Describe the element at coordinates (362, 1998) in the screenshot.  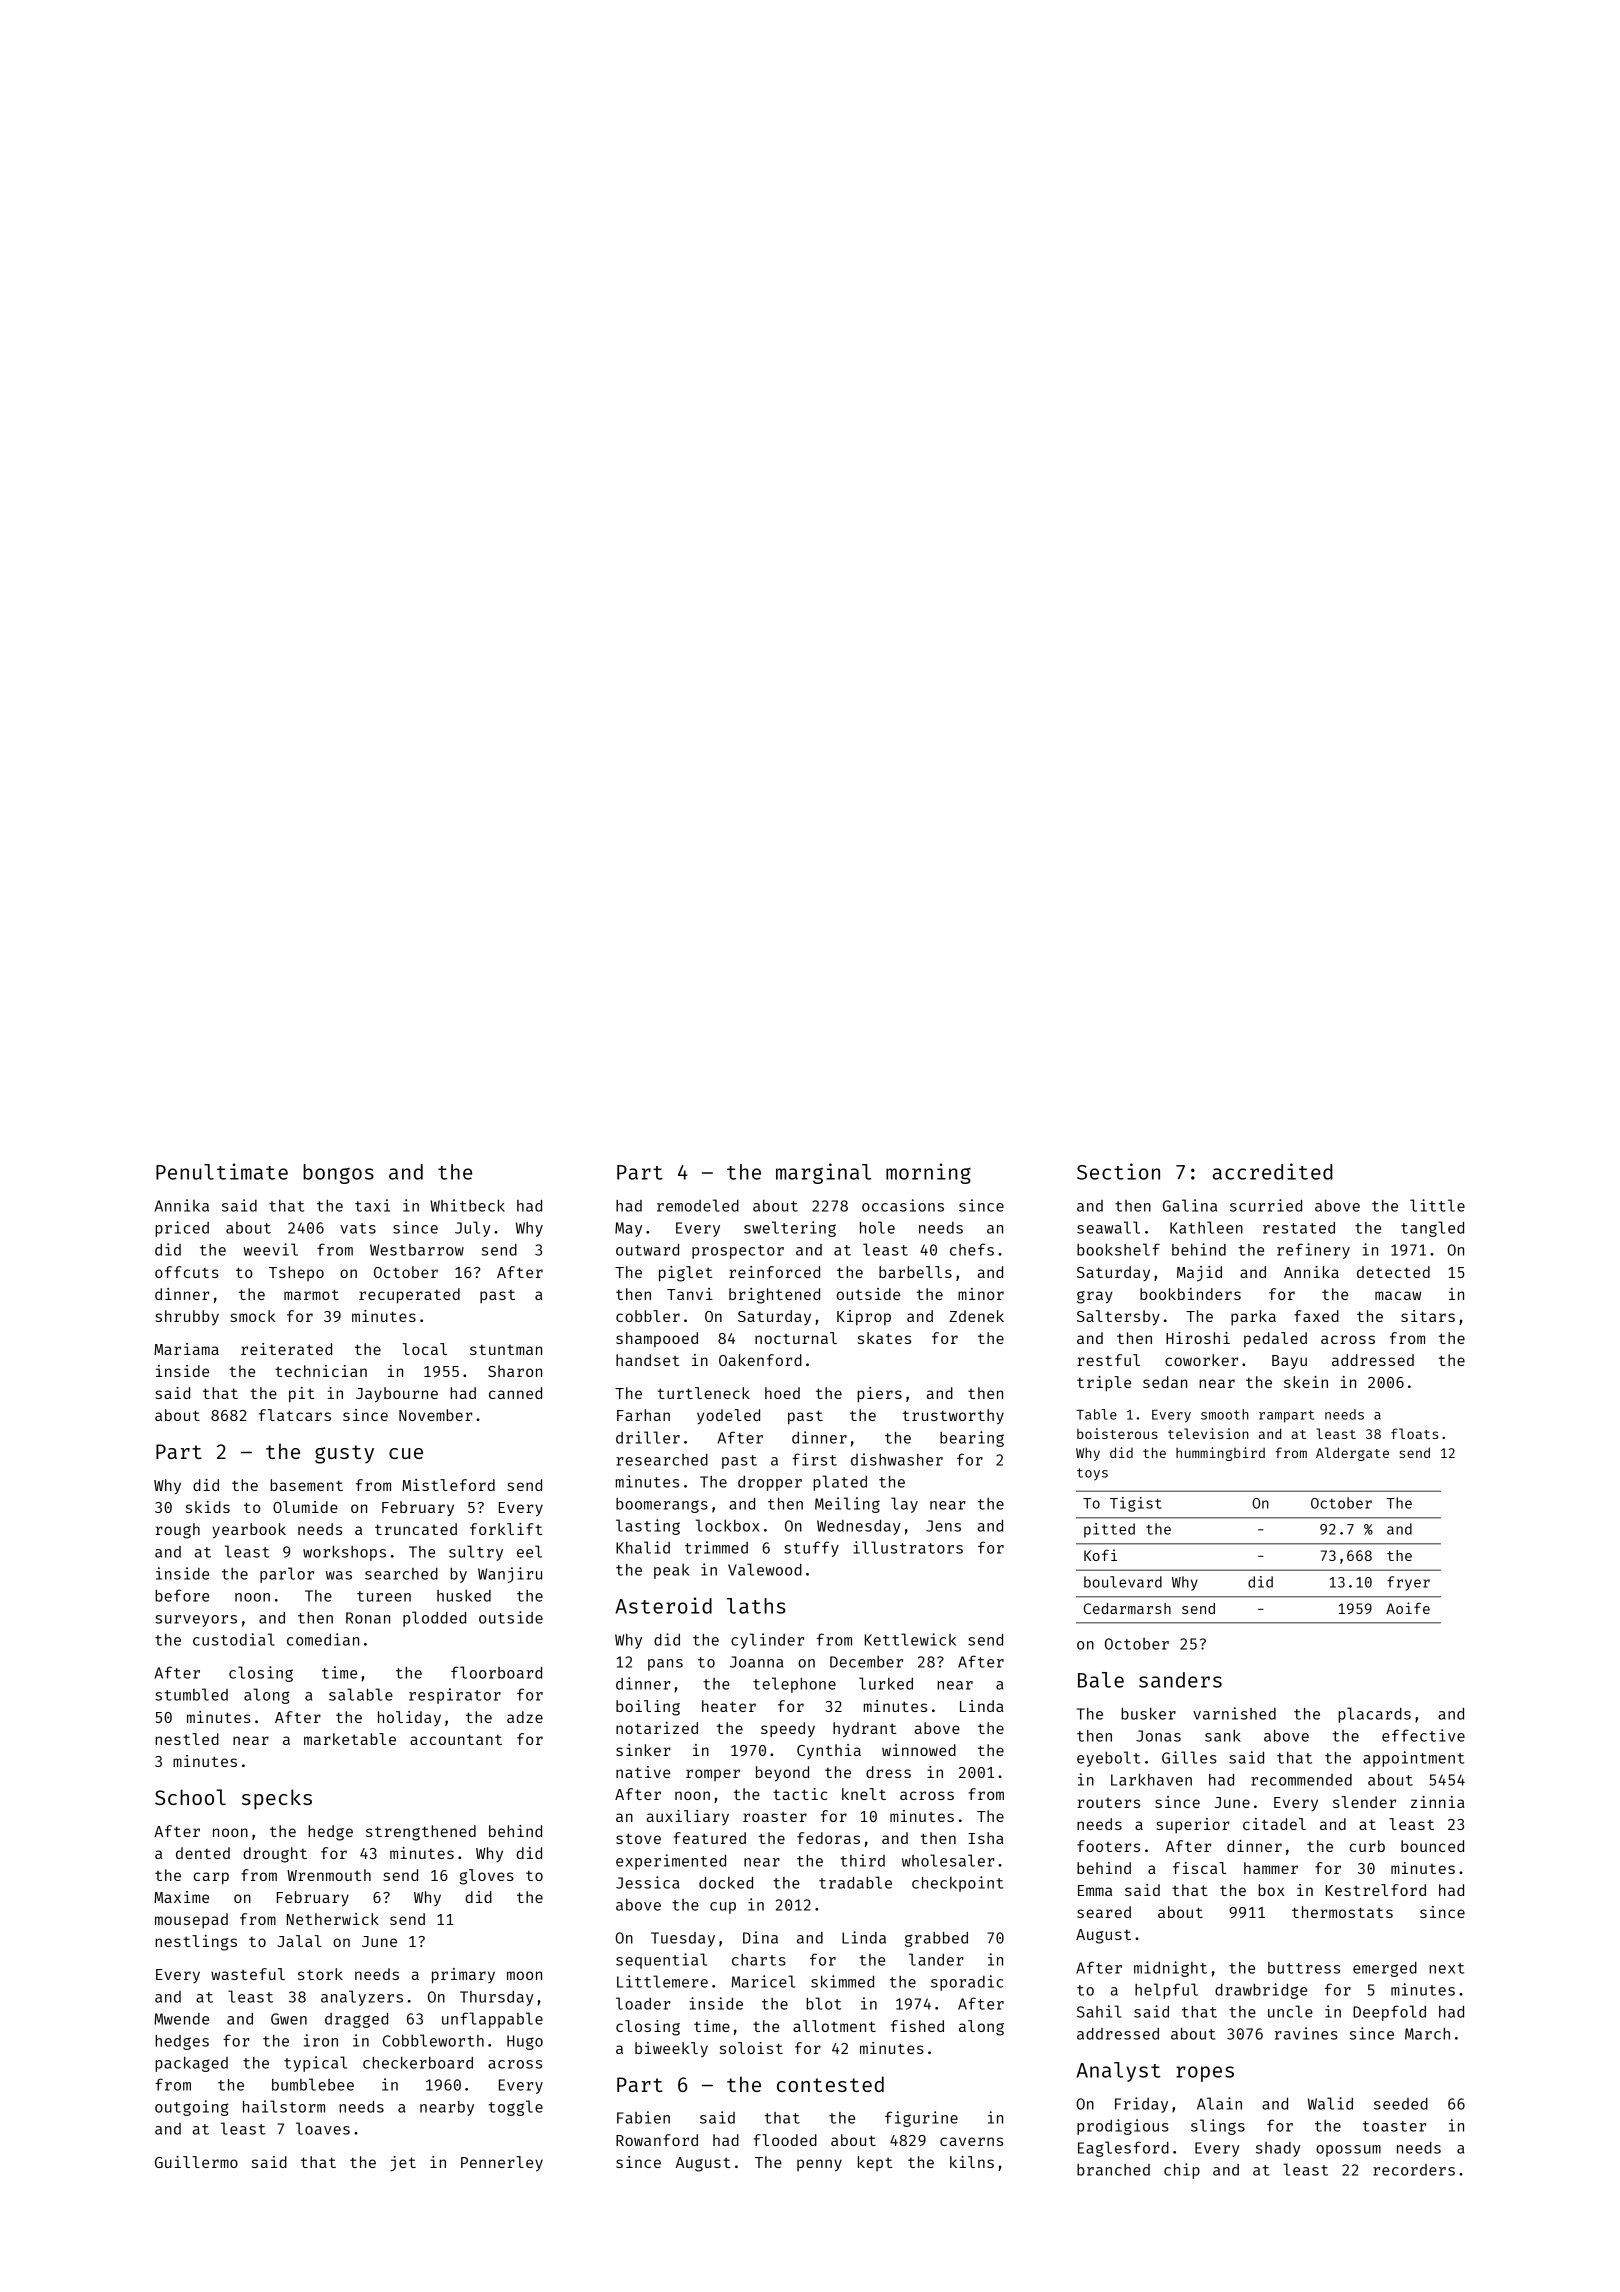
I see `analyzers` at that location.
